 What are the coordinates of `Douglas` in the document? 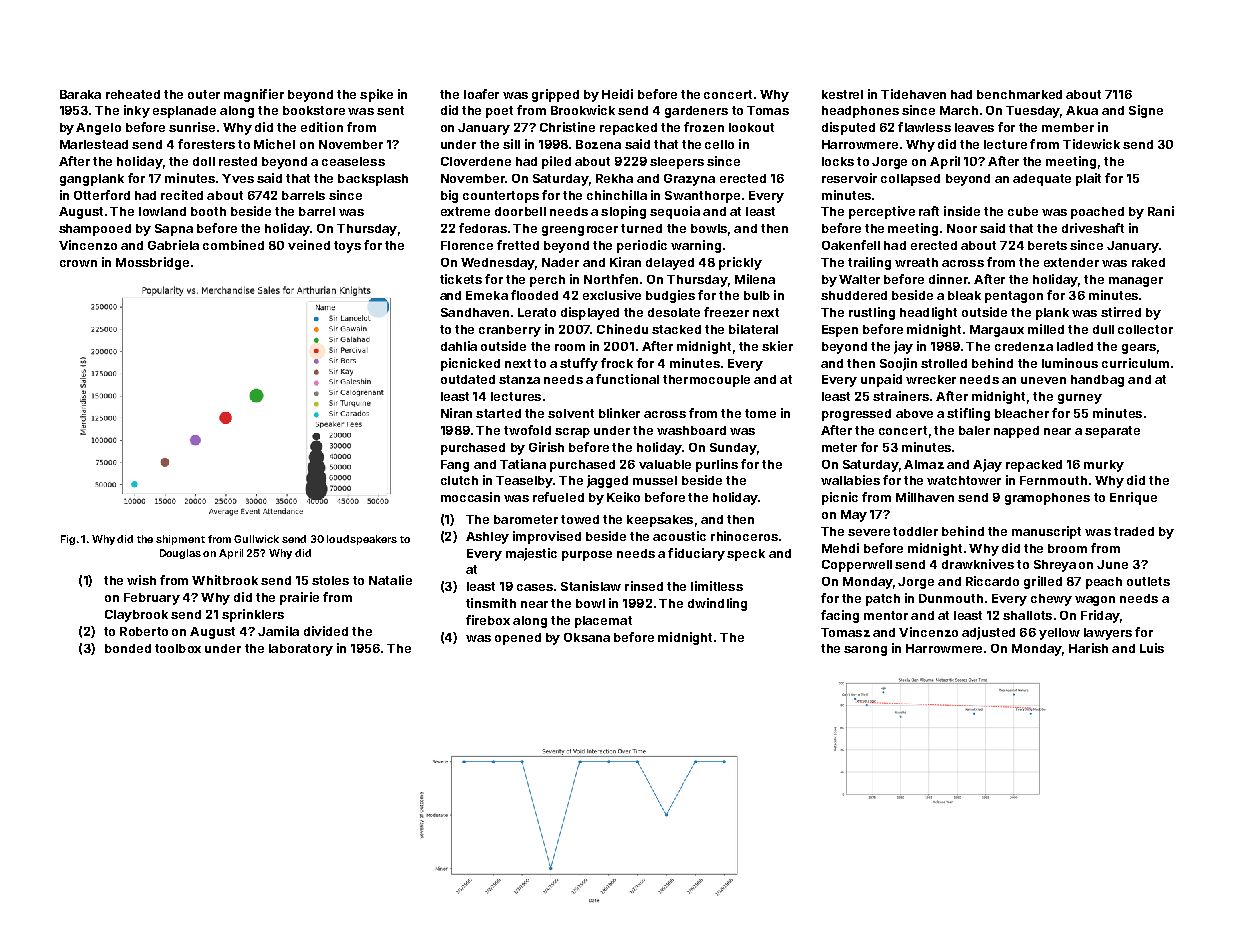 It's located at (180, 554).
